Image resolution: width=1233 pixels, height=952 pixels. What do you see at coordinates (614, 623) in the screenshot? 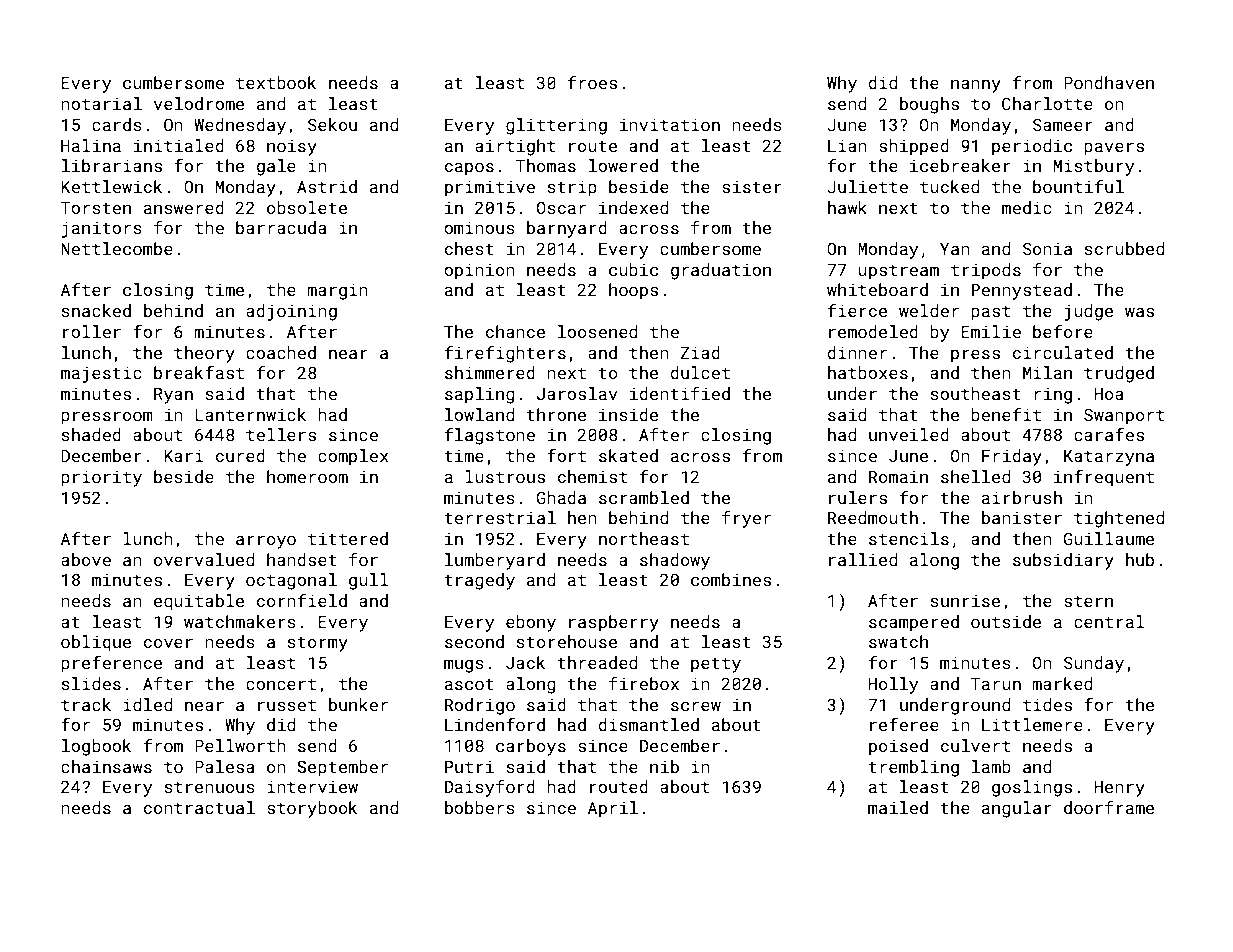
I see `raspberry` at bounding box center [614, 623].
